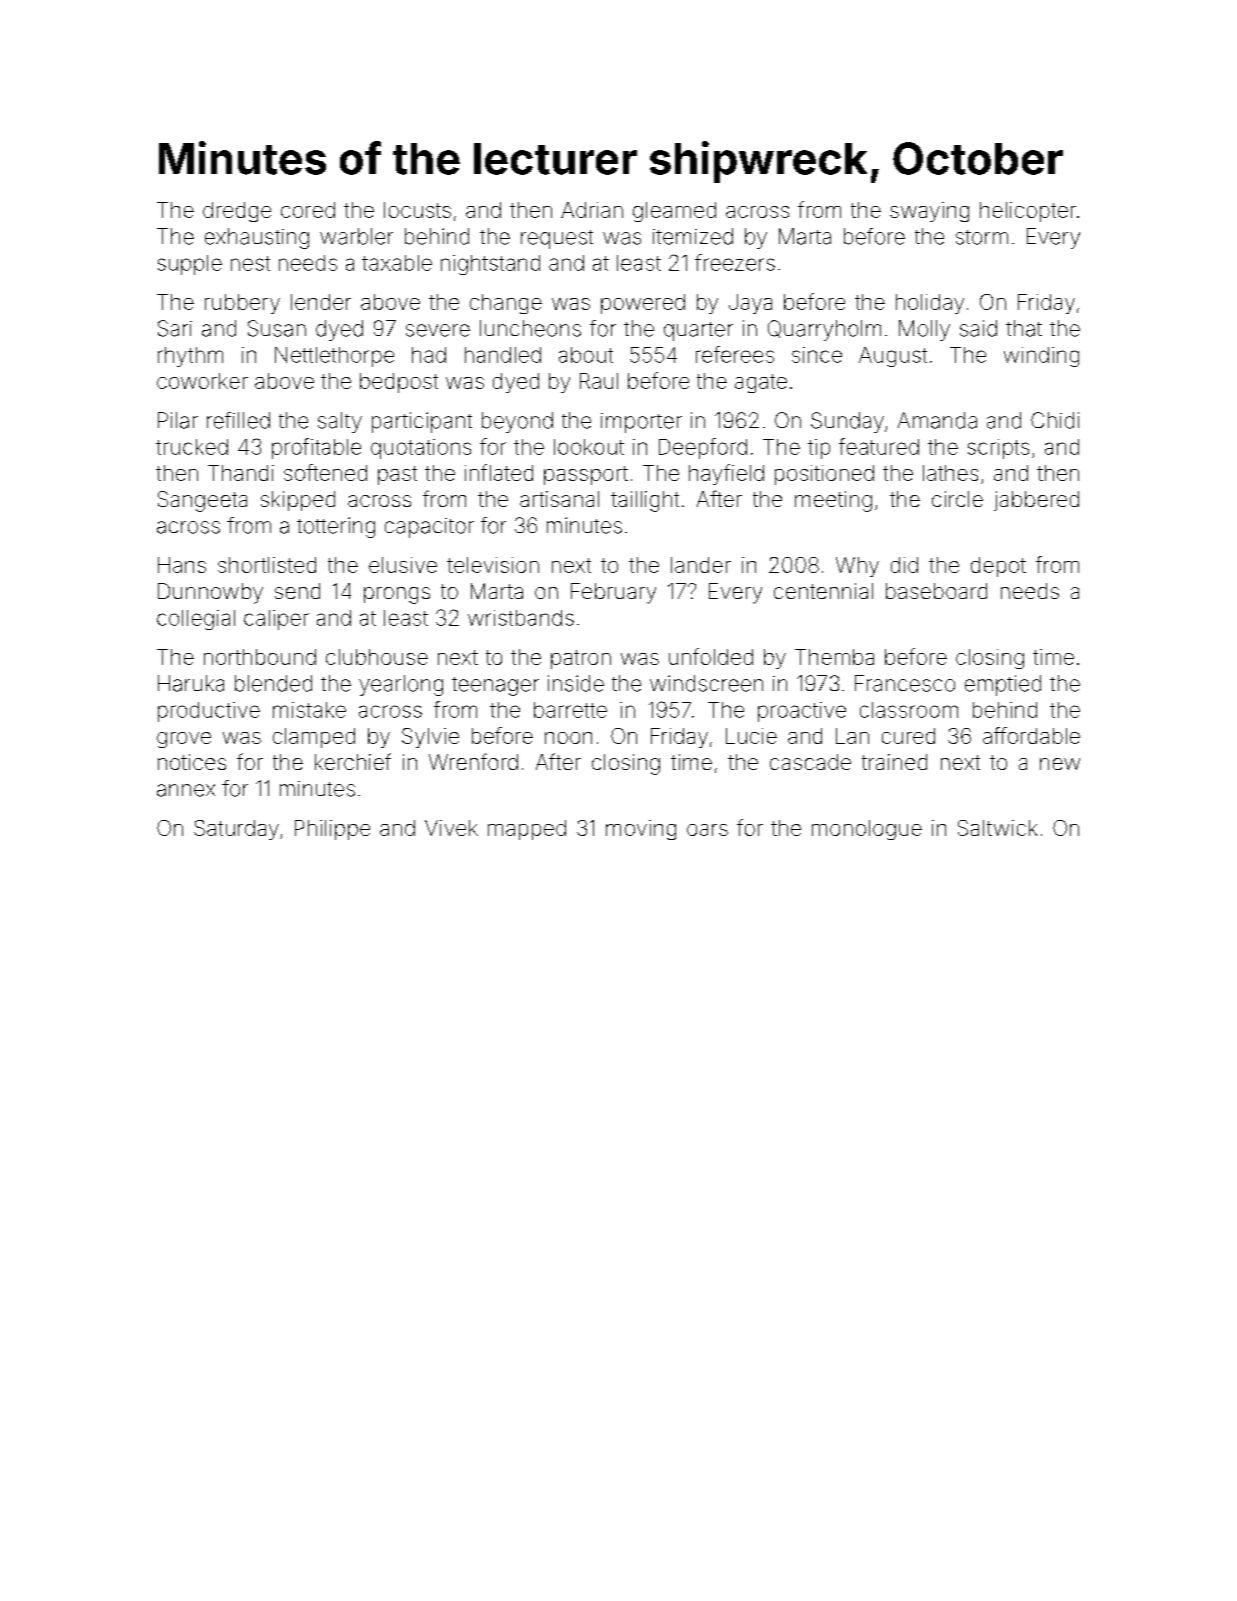 The width and height of the document is (1237, 1601). I want to click on caliper, so click(276, 620).
